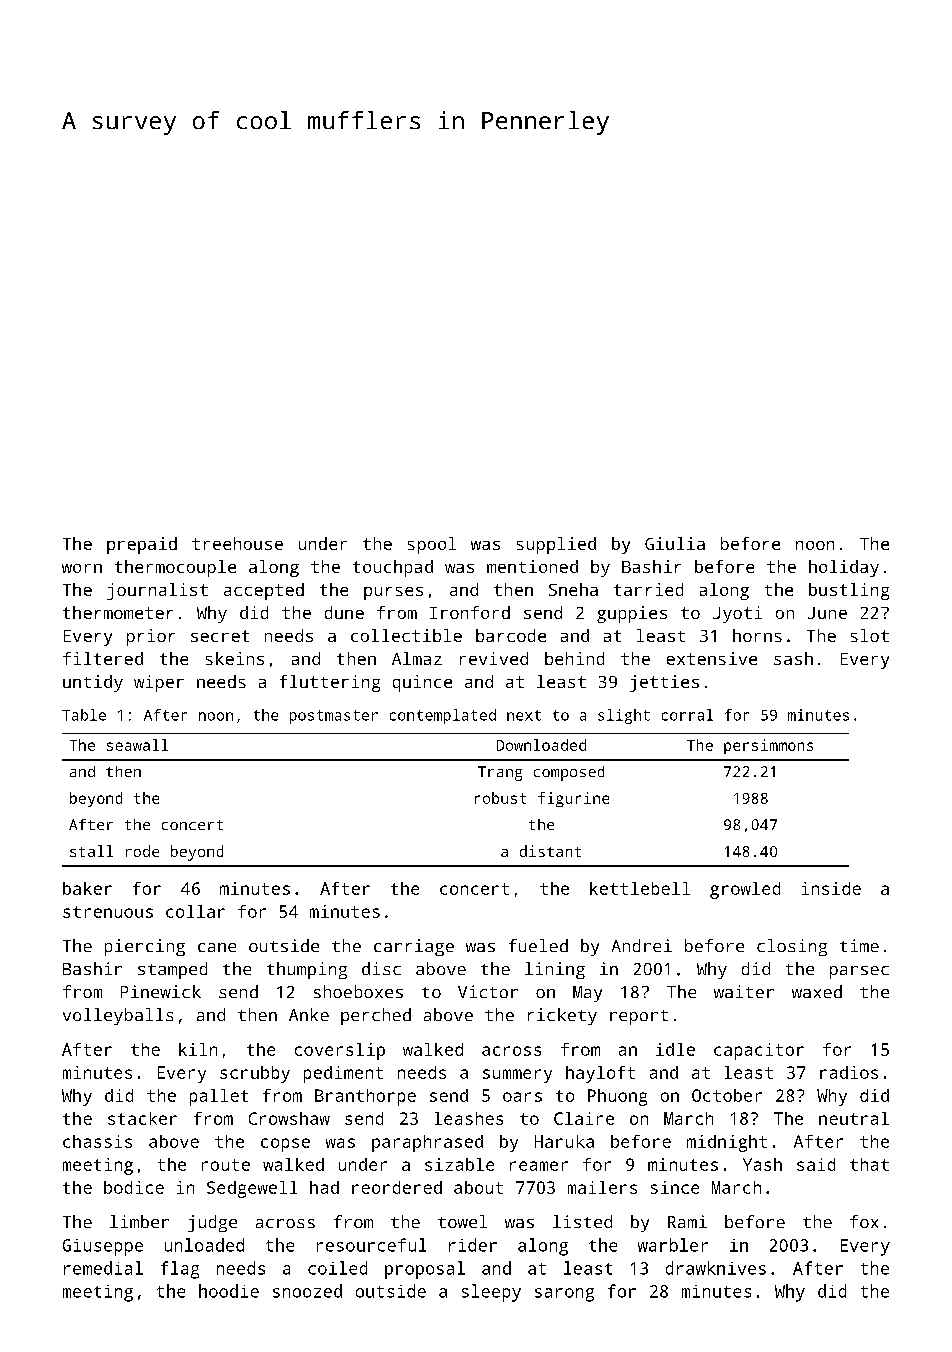 The width and height of the page is (952, 1352). I want to click on robust, so click(500, 798).
